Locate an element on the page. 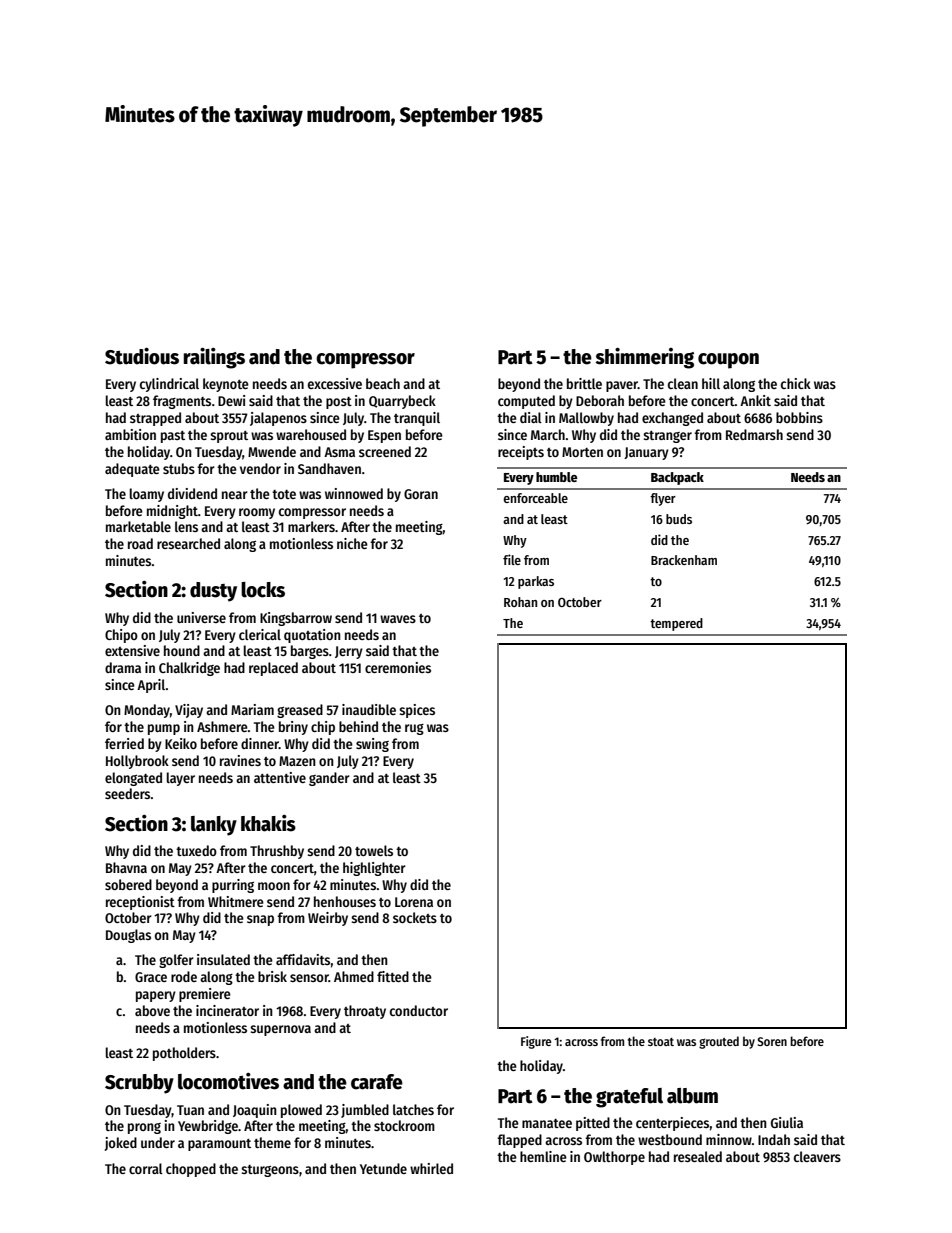  shimmering is located at coordinates (644, 358).
